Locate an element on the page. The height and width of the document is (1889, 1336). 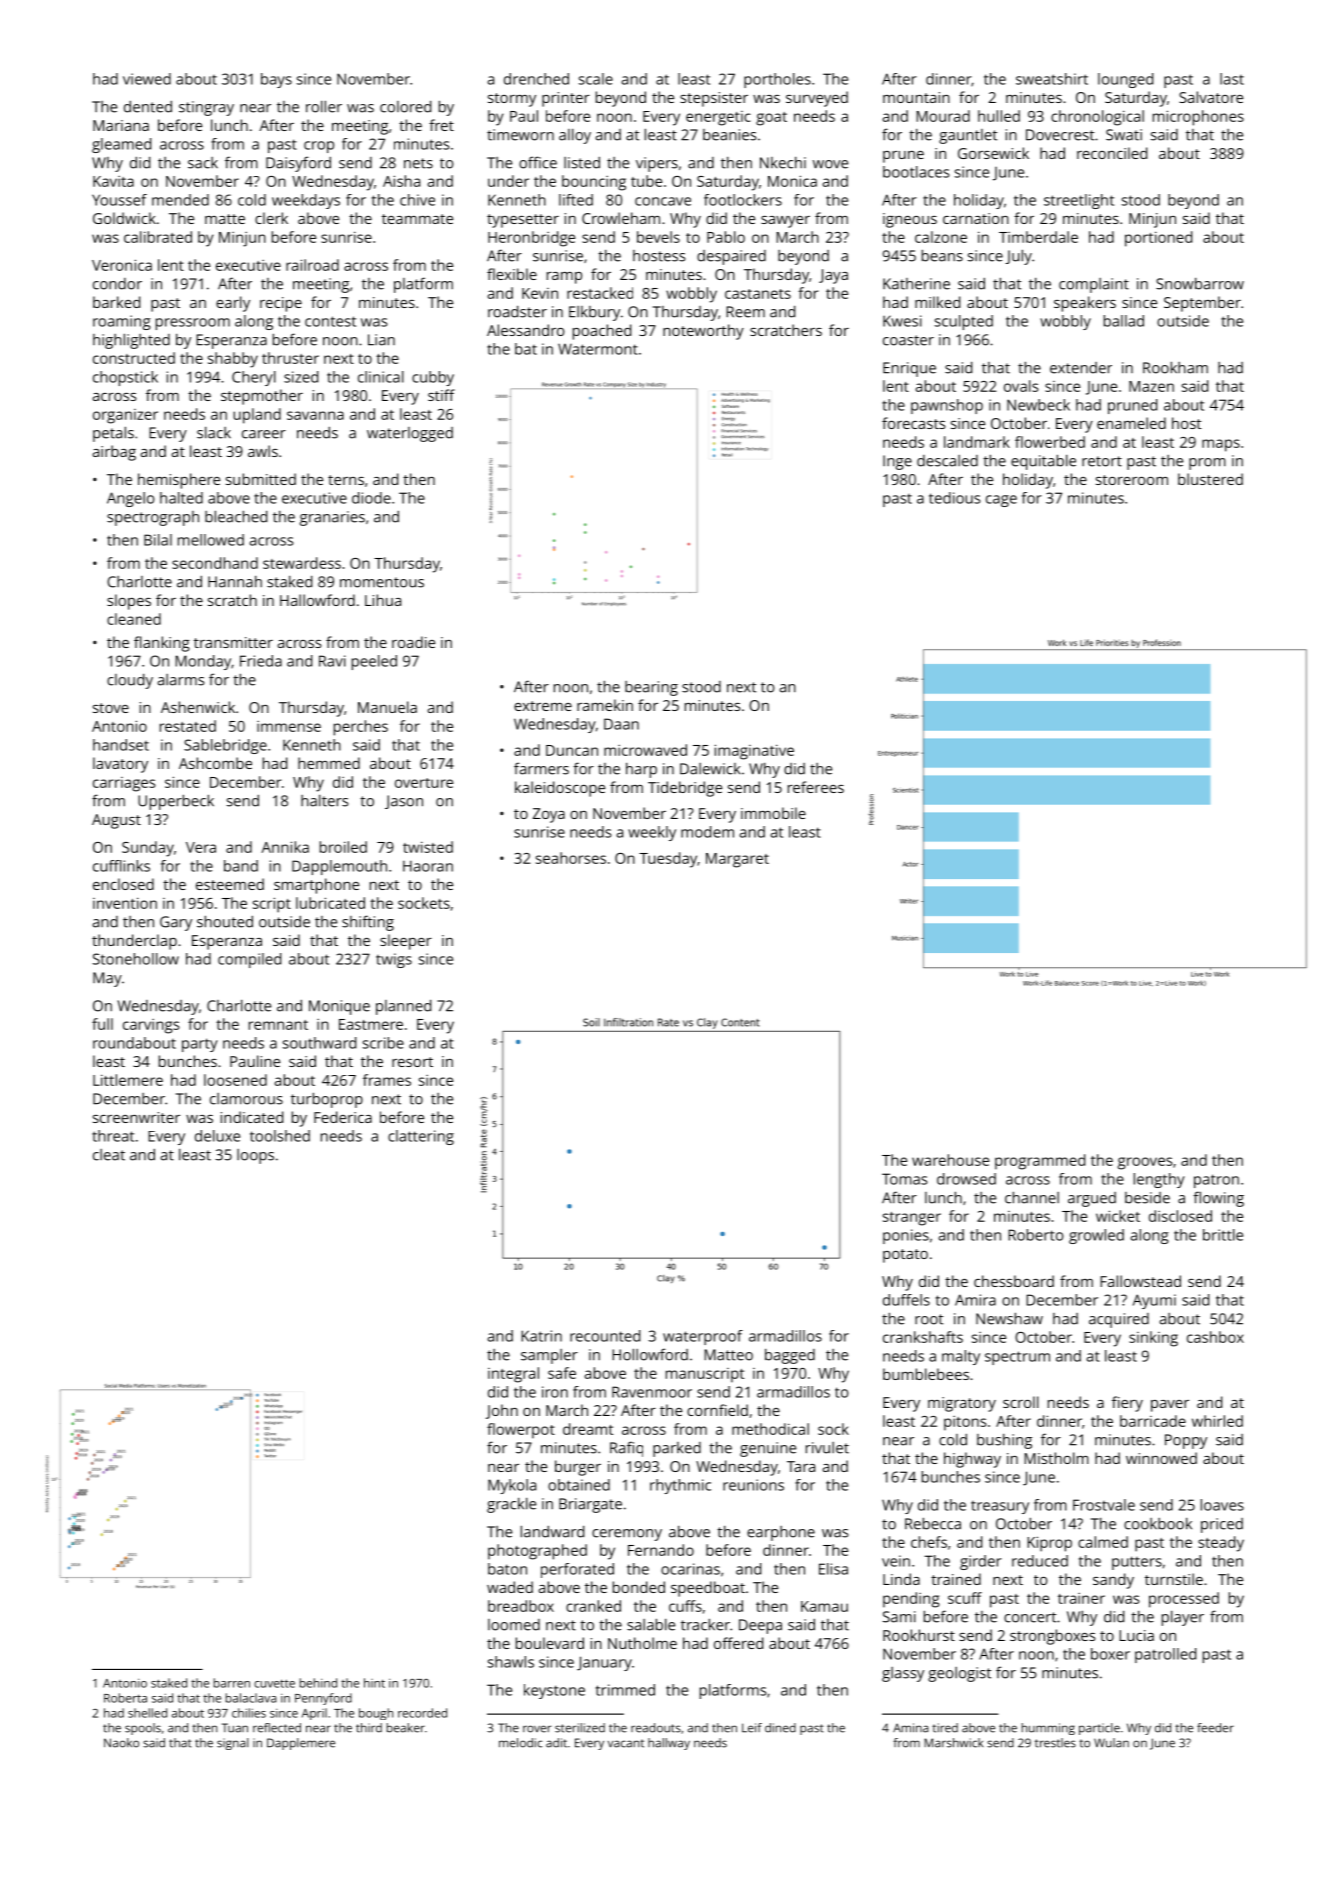
cleat is located at coordinates (109, 1155).
